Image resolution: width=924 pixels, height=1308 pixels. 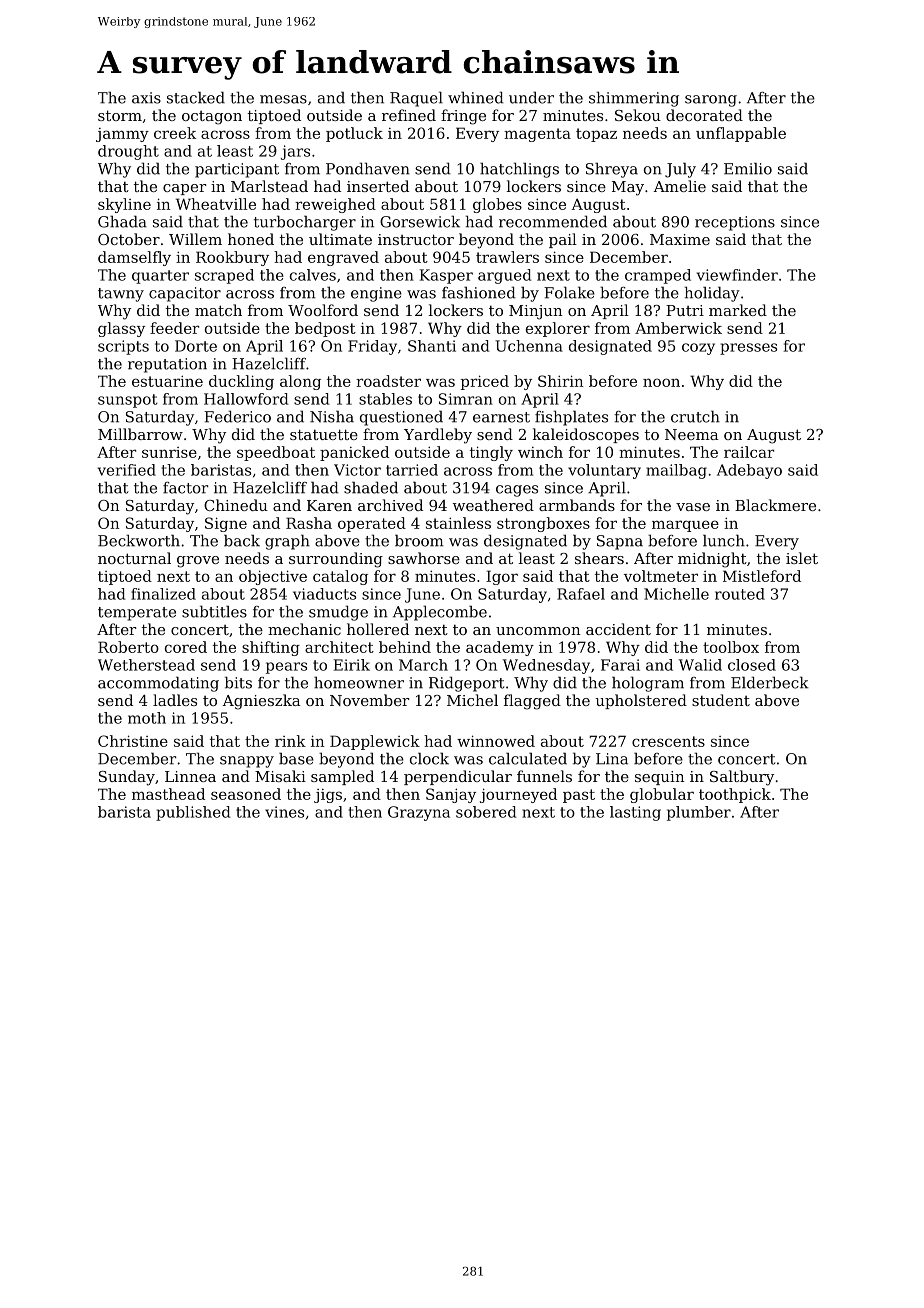 What do you see at coordinates (226, 524) in the screenshot?
I see `Signe` at bounding box center [226, 524].
